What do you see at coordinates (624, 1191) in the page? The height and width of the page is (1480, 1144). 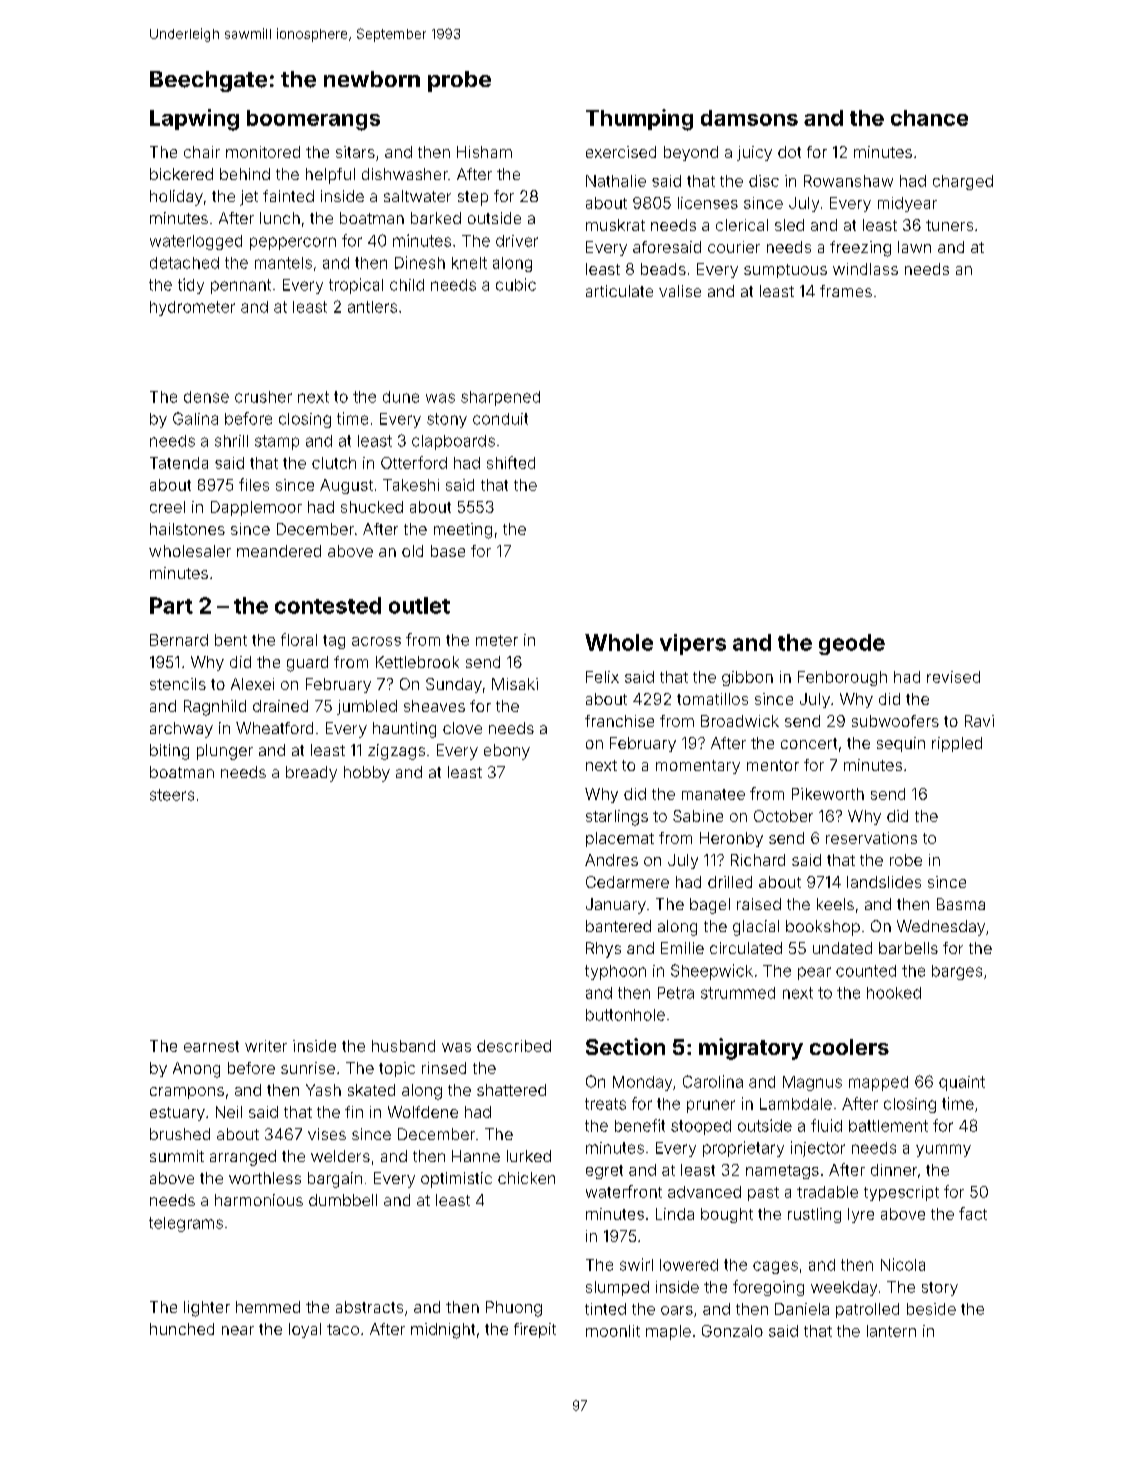 I see `waterfront` at bounding box center [624, 1191].
